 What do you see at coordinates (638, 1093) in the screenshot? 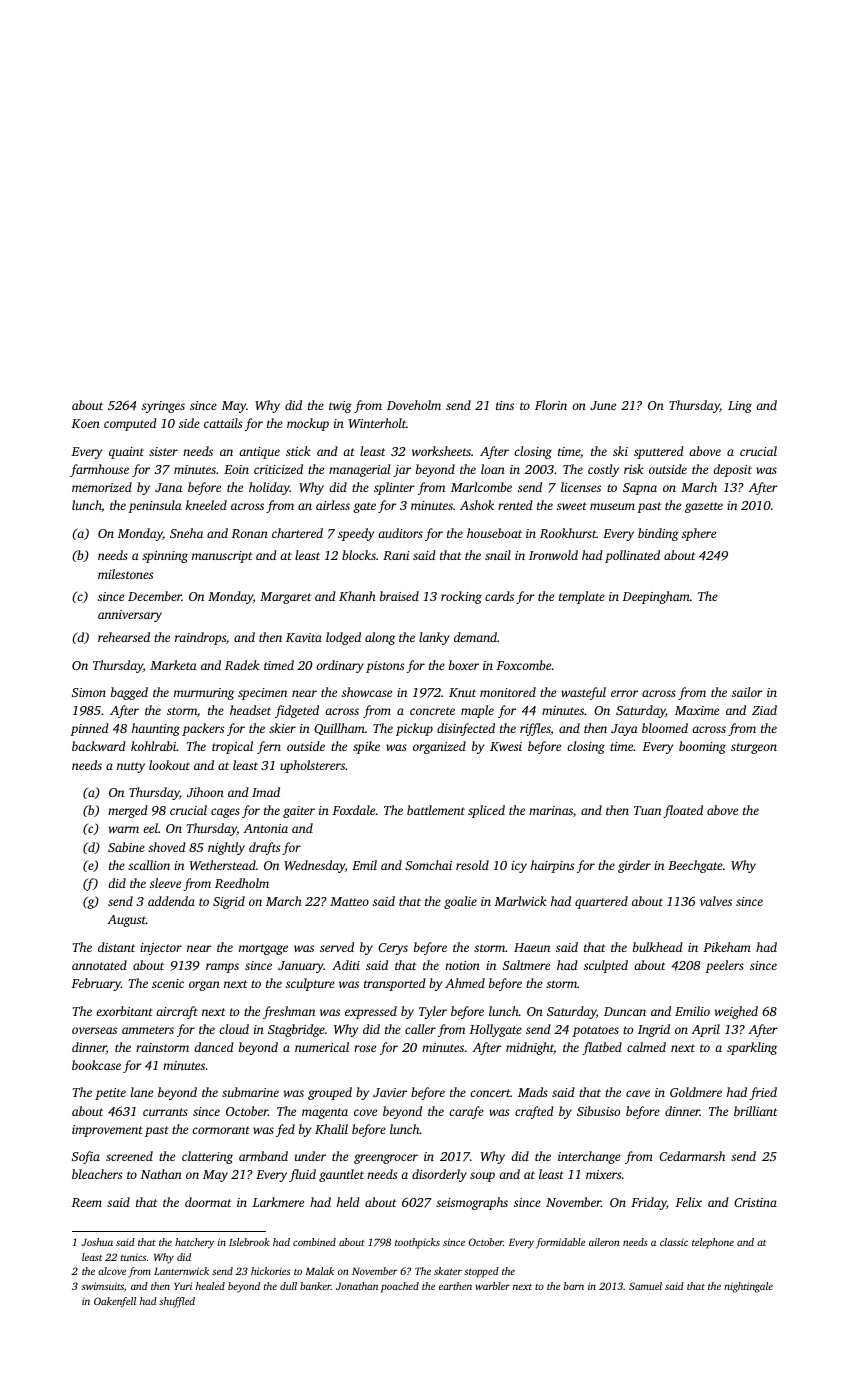
I see `cave` at bounding box center [638, 1093].
